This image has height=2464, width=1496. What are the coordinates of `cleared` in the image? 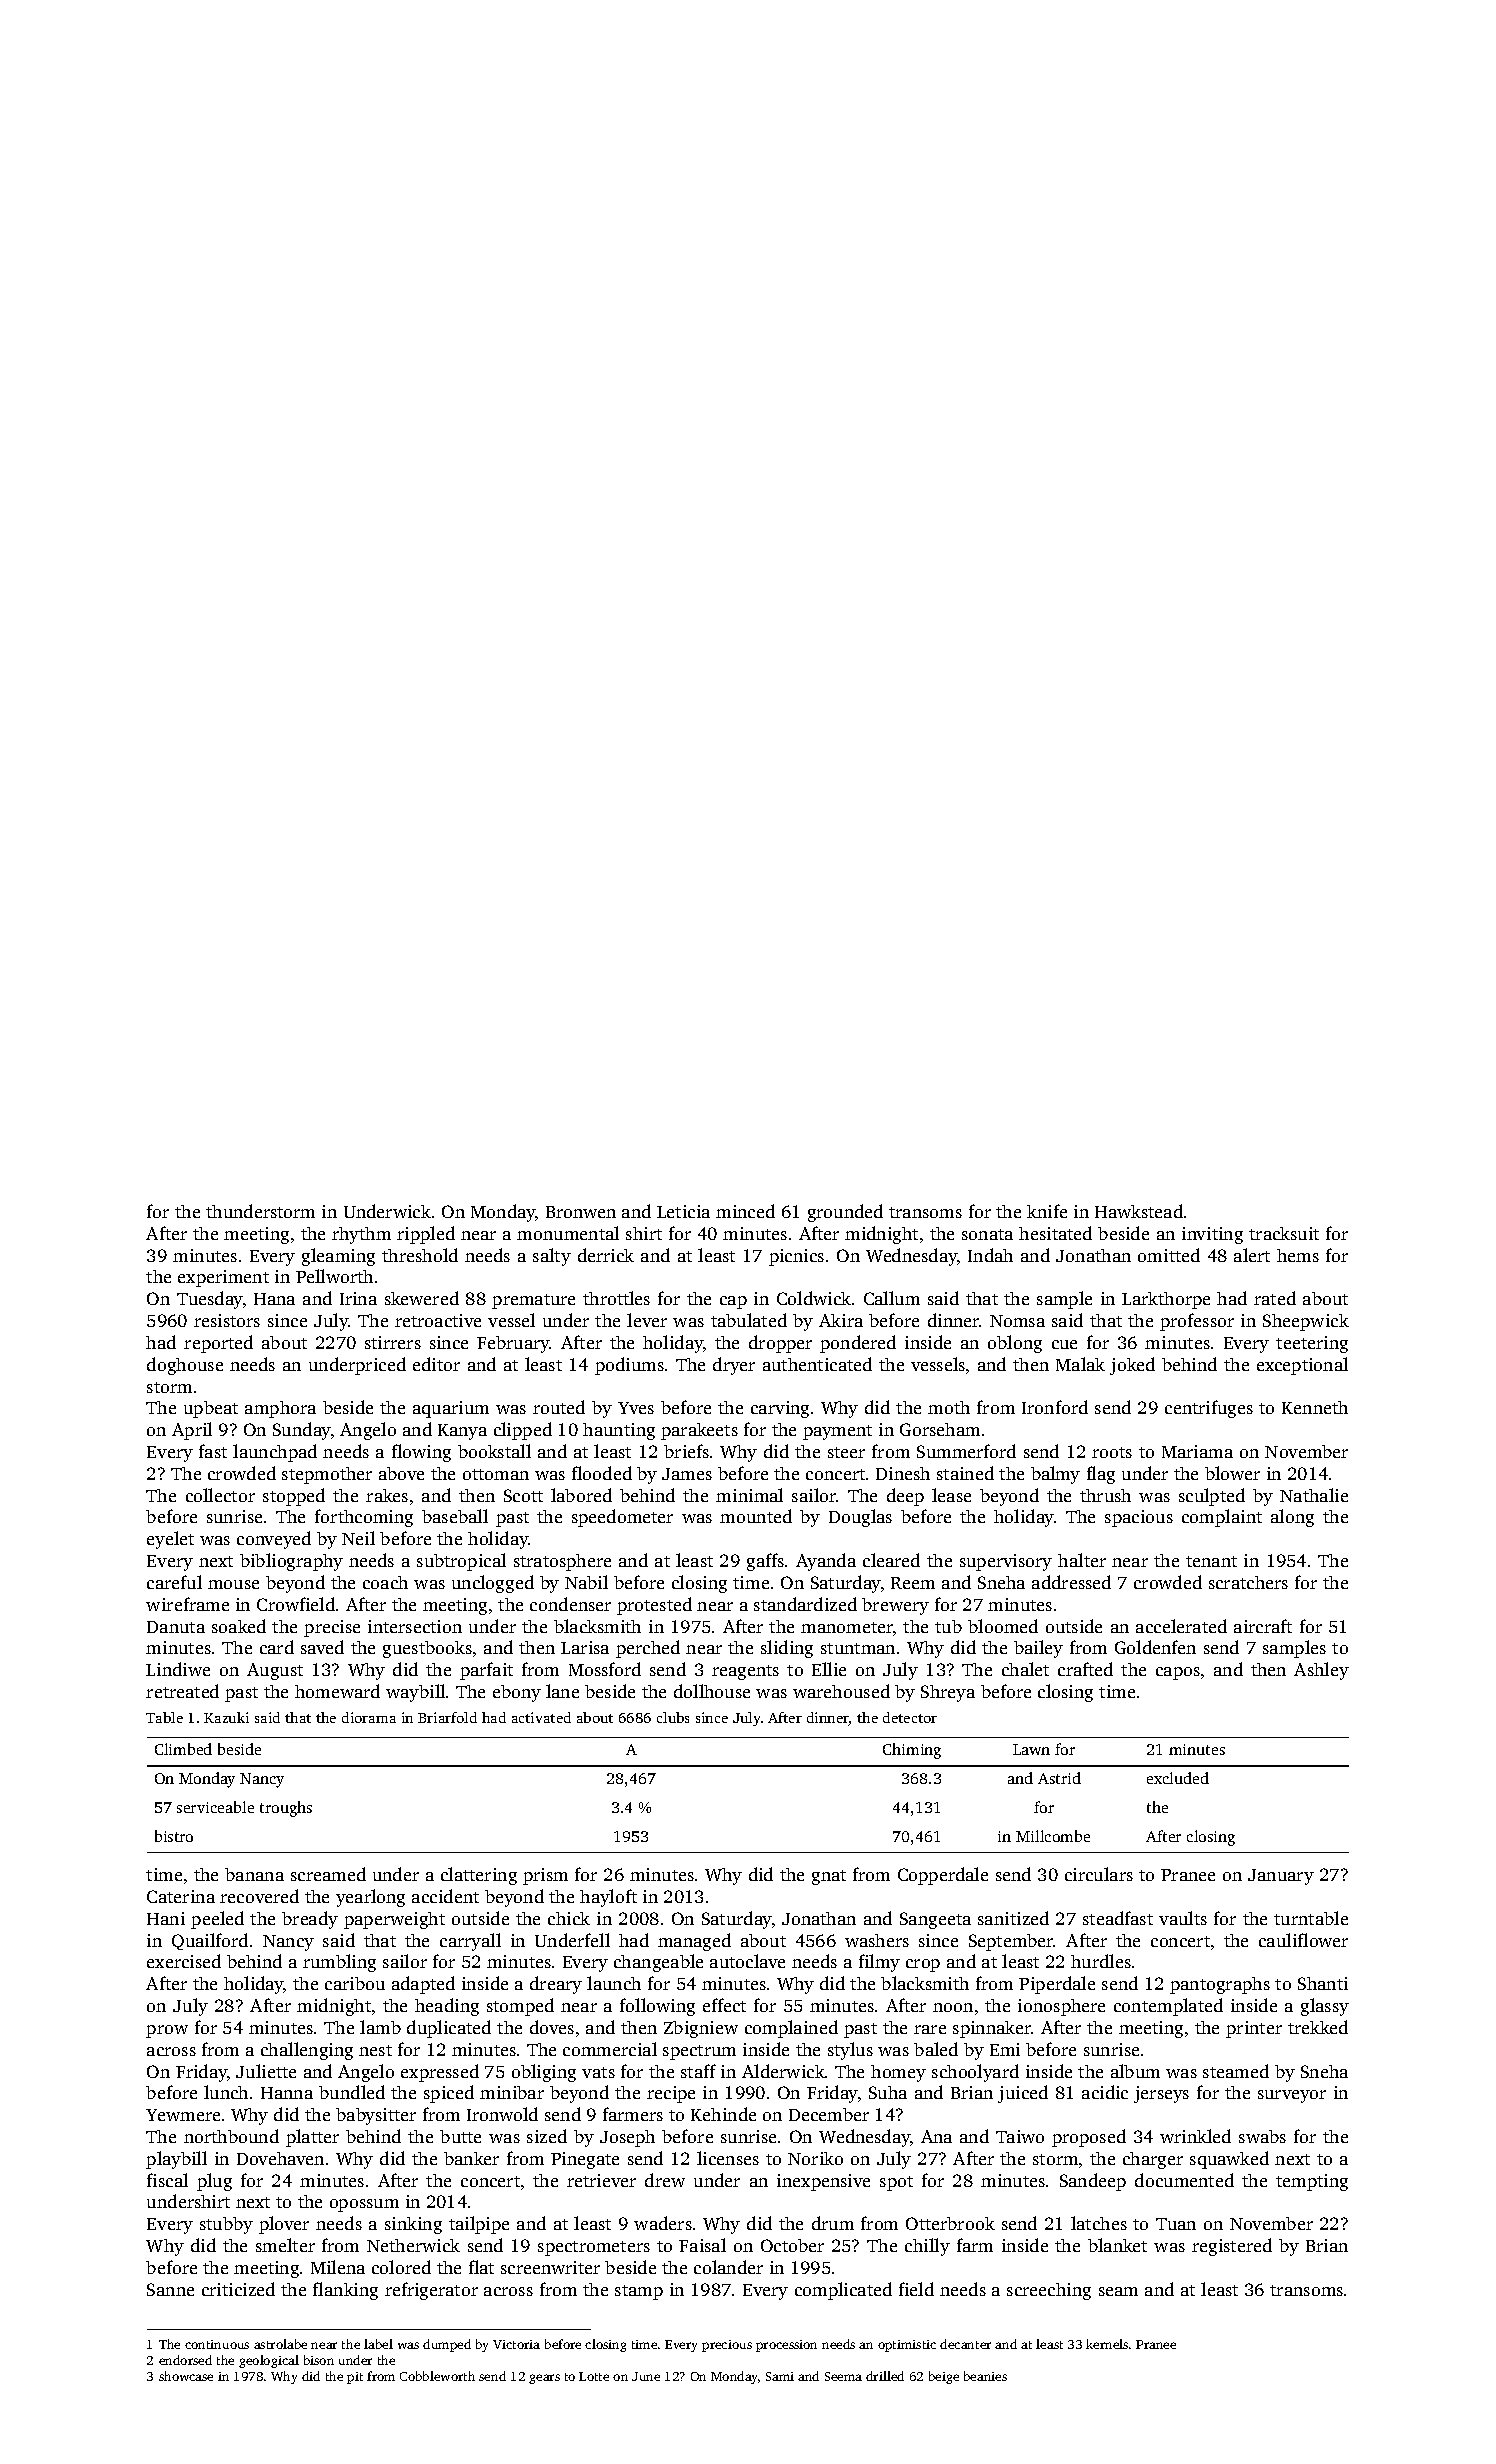 It's located at (891, 1560).
